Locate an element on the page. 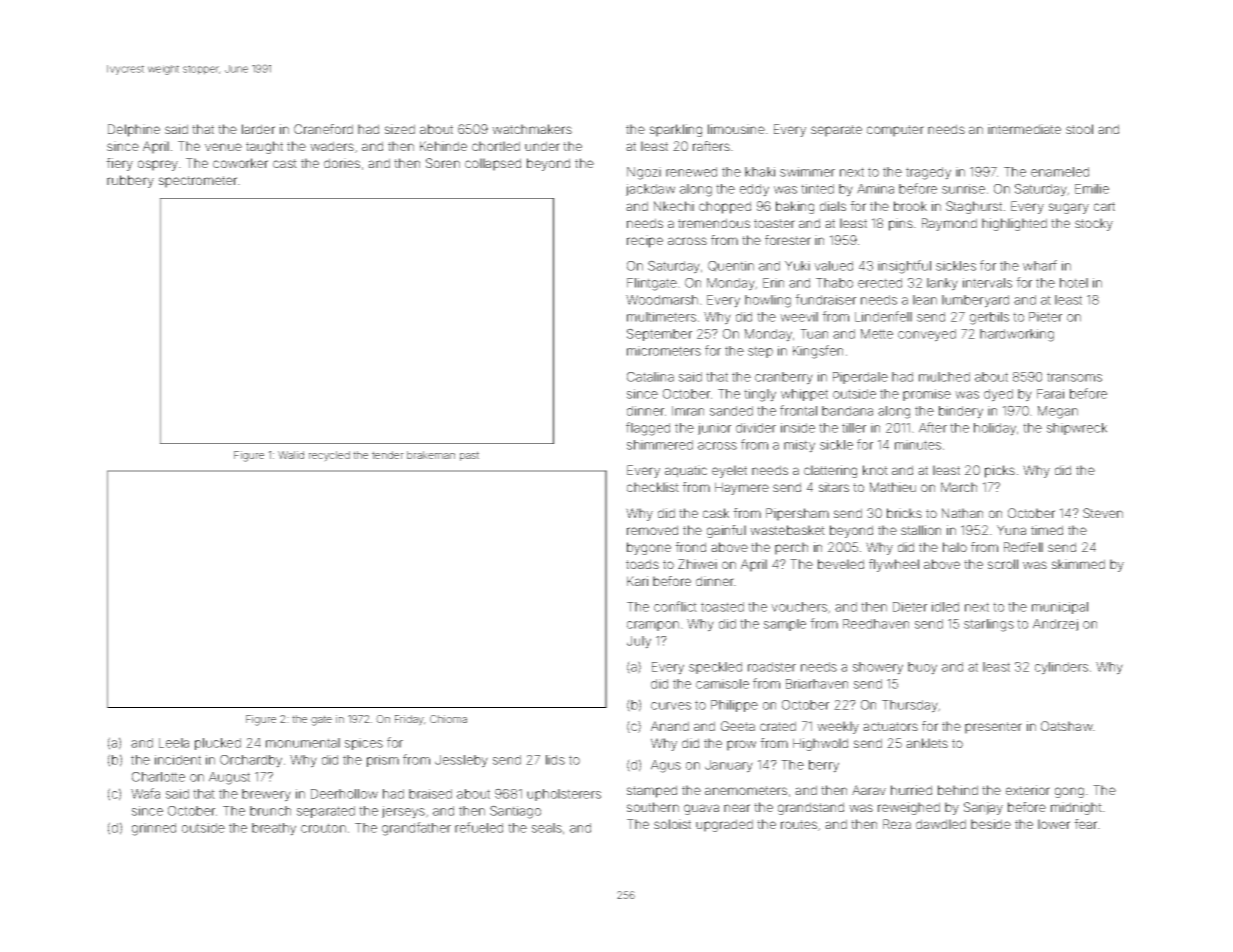  brakeman is located at coordinates (431, 455).
